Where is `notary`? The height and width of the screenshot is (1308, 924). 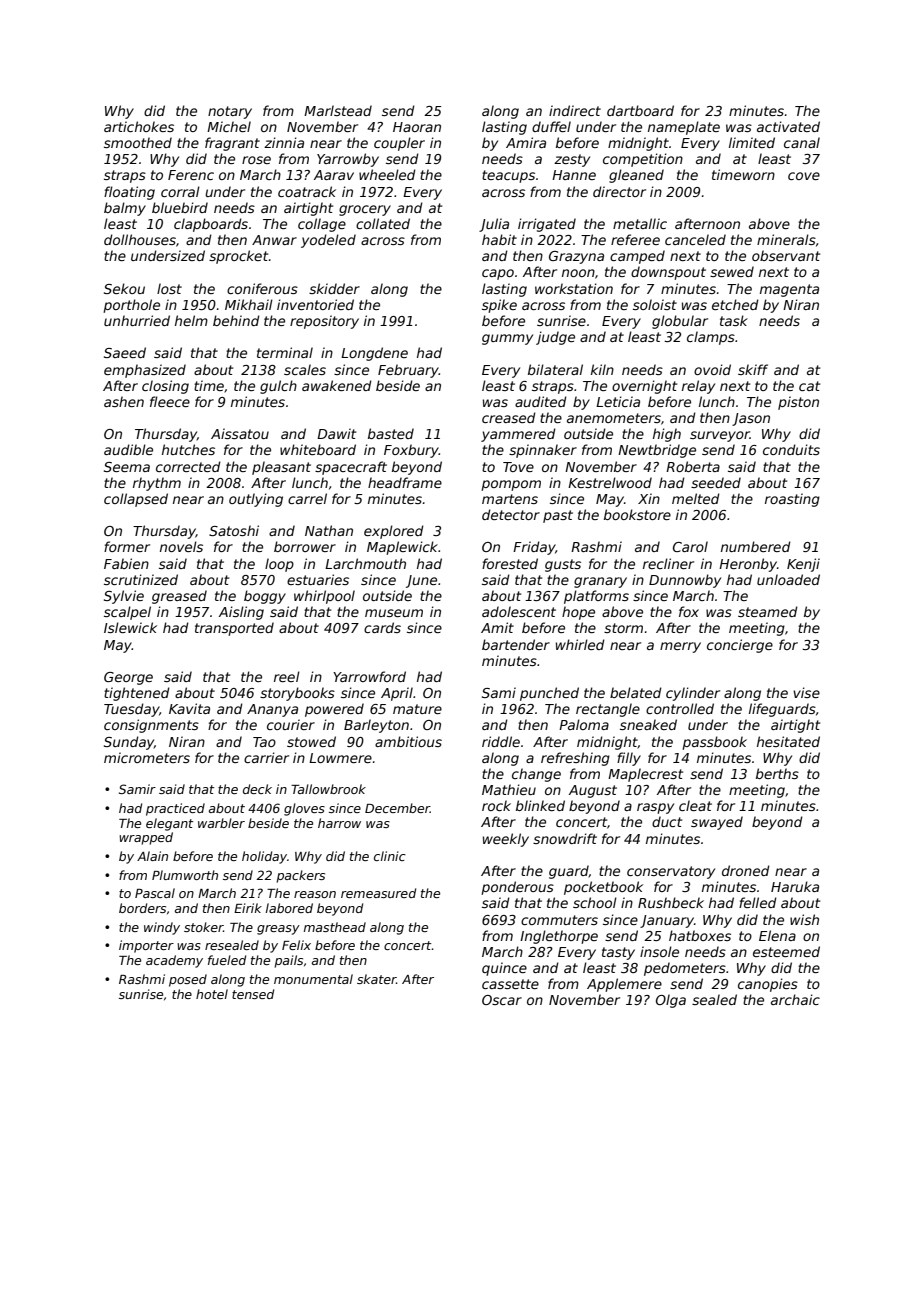
notary is located at coordinates (230, 112).
